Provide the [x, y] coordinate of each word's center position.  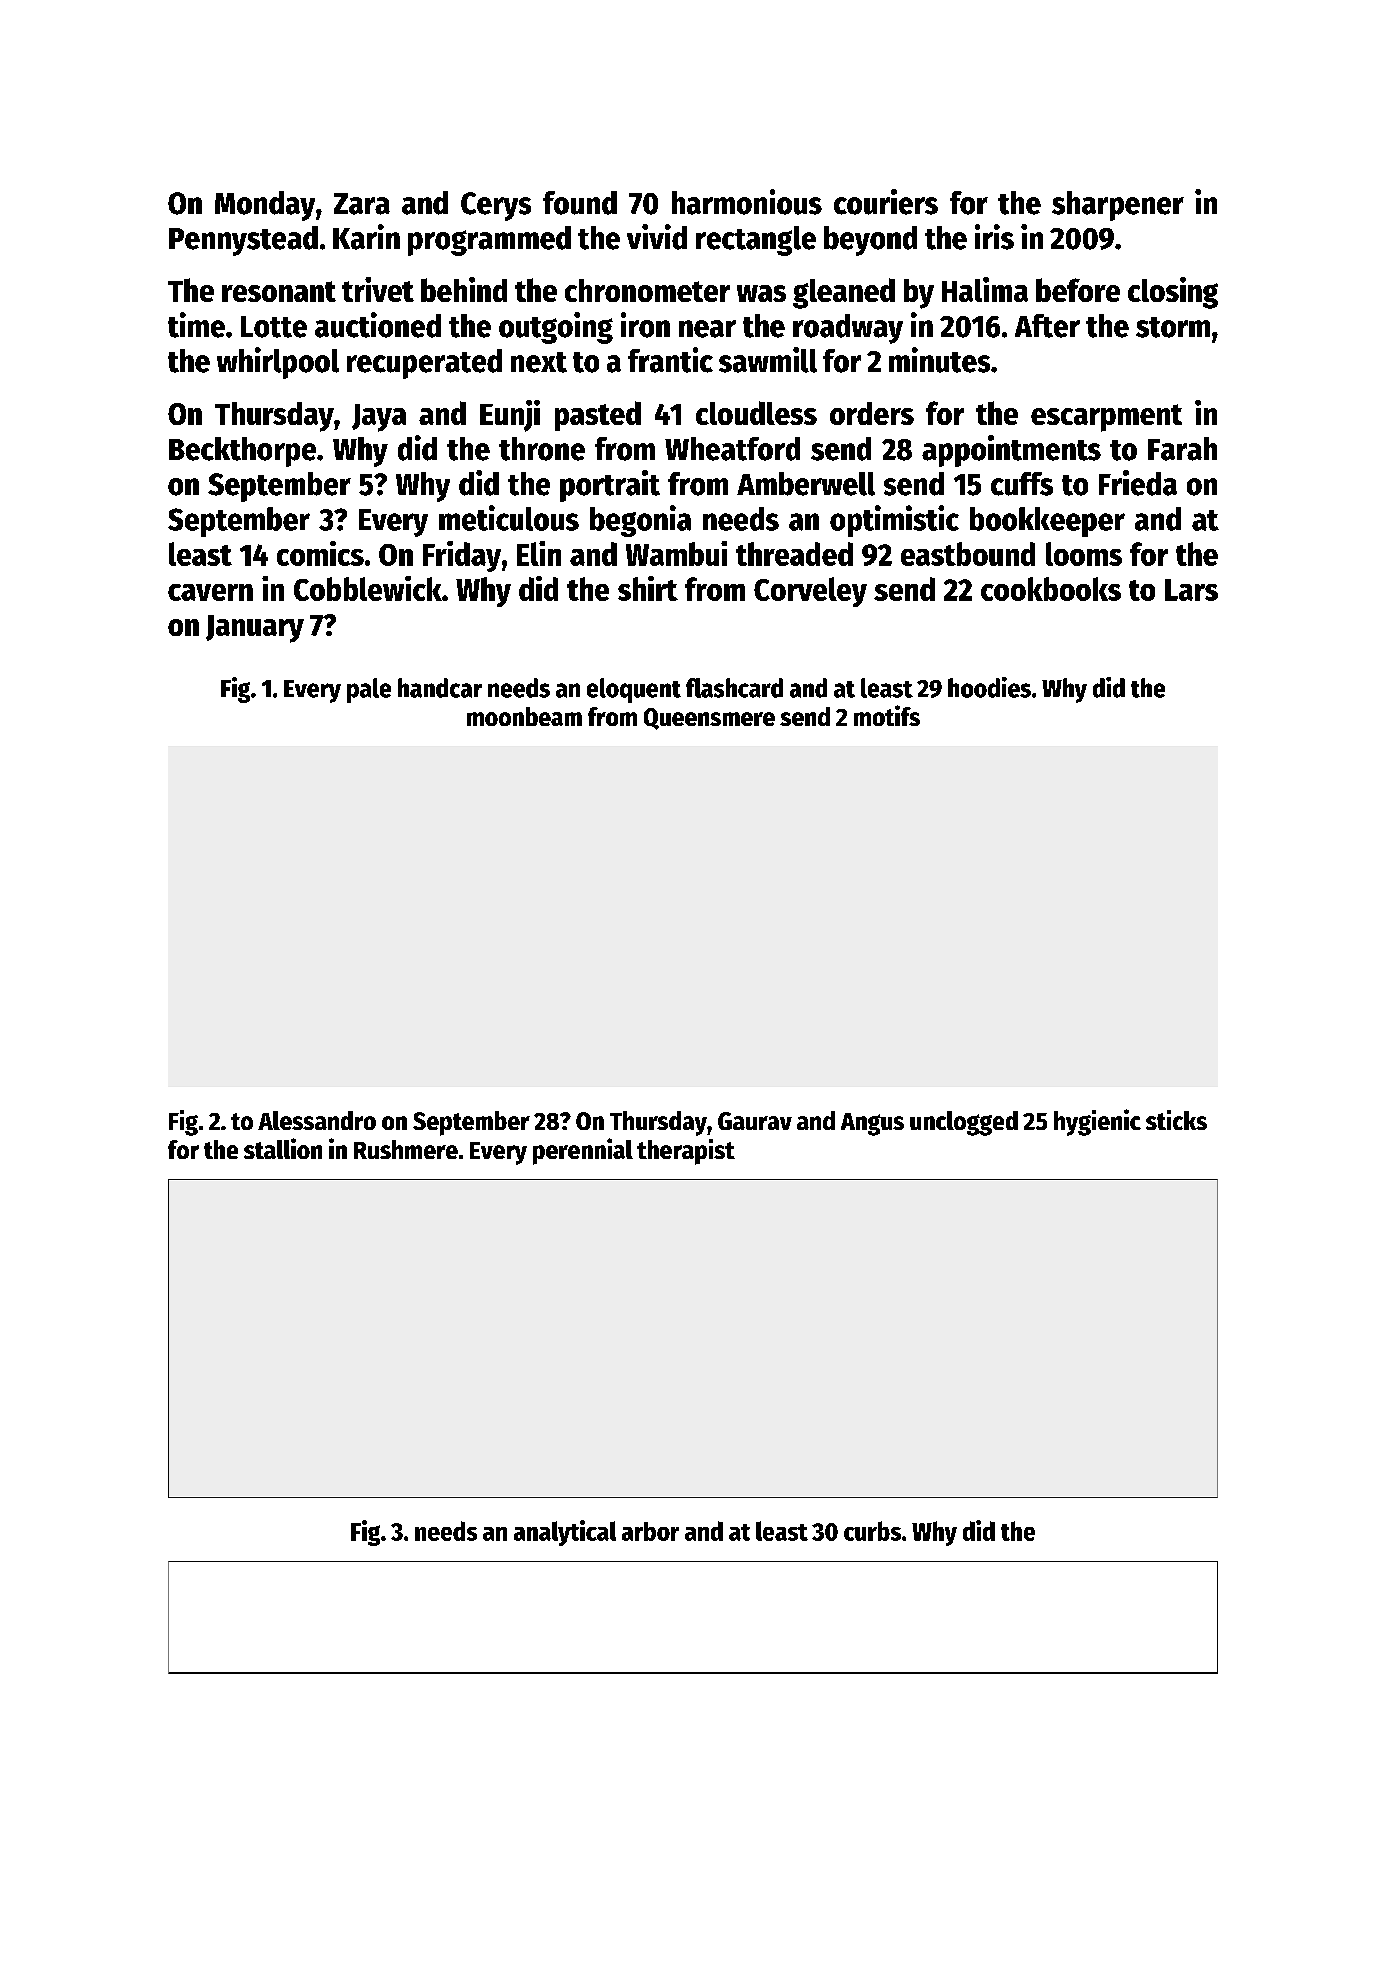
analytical [565, 1533]
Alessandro [317, 1120]
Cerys [496, 206]
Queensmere [709, 719]
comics [320, 553]
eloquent [634, 690]
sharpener [1118, 206]
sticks [1176, 1120]
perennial [583, 1151]
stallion [283, 1148]
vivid [657, 237]
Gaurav [755, 1121]
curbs [872, 1531]
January [255, 629]
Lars [1191, 590]
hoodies [989, 687]
